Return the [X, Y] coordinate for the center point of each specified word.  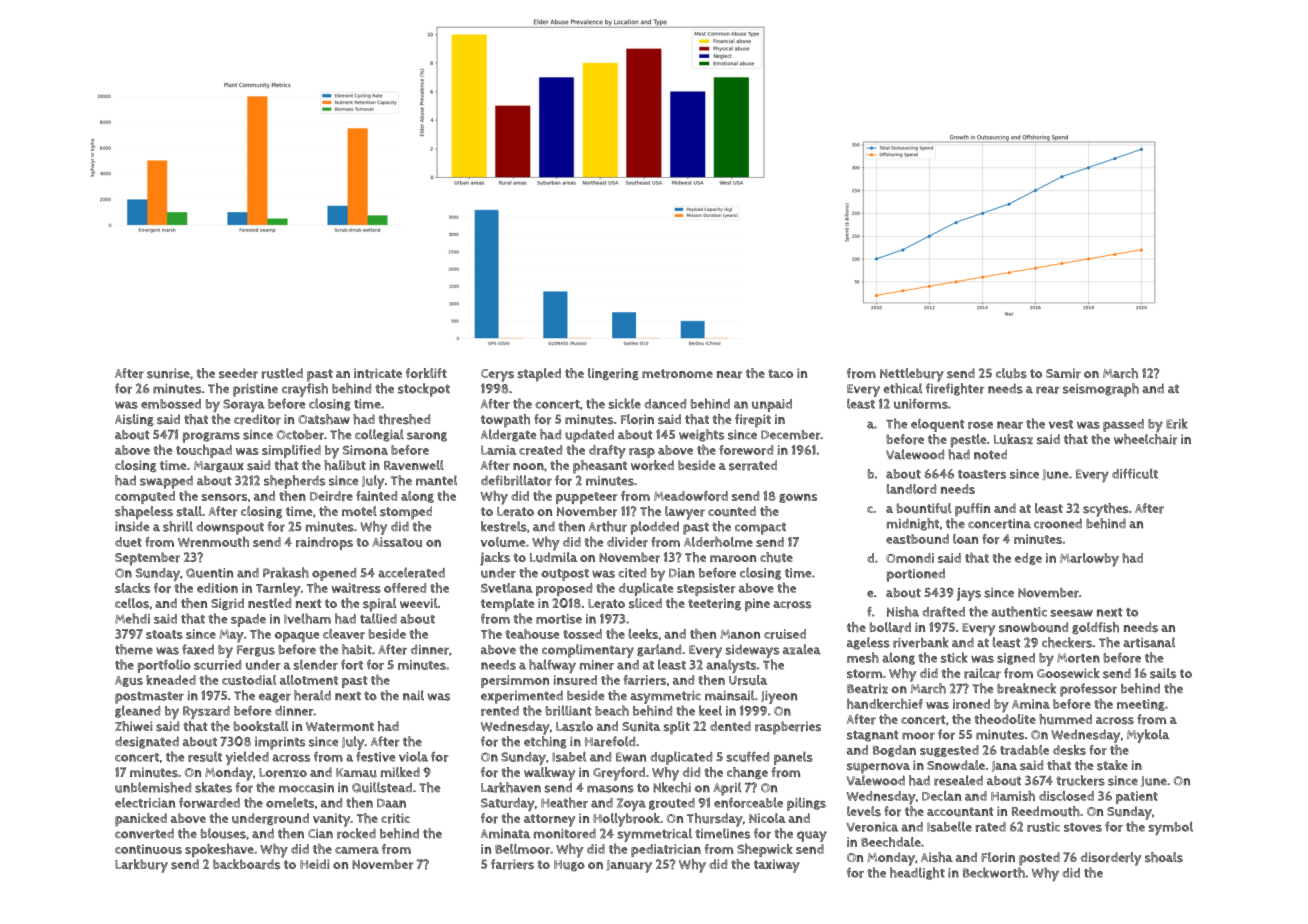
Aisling [134, 420]
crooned [1058, 523]
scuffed [747, 756]
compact [760, 528]
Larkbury [141, 866]
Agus [129, 681]
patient [1137, 797]
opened [334, 574]
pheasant [600, 467]
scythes [1105, 510]
